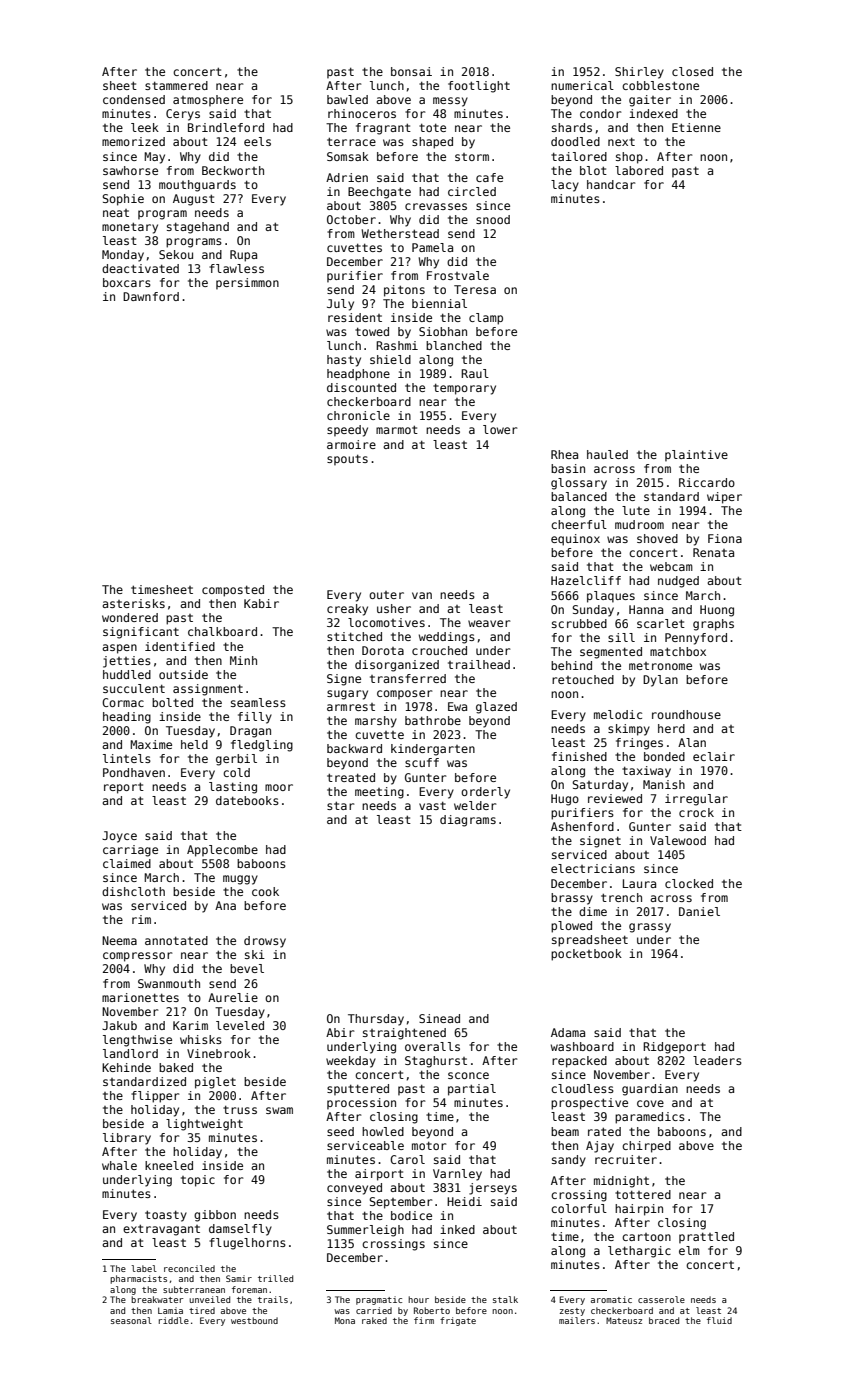 This screenshot has height=1400, width=849. I want to click on Shirley, so click(639, 73).
